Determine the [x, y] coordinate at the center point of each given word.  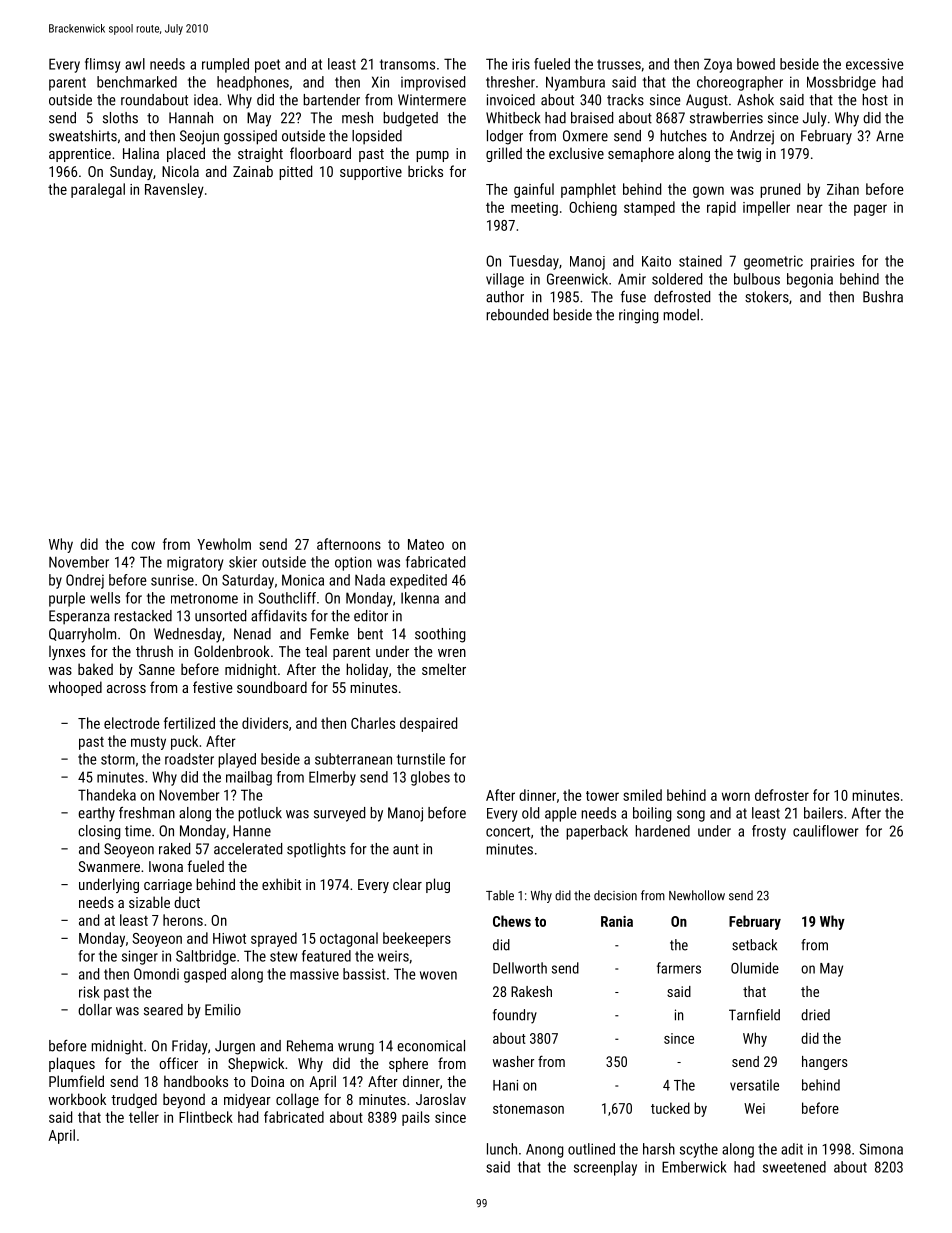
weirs [393, 956]
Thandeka [107, 795]
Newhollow [697, 895]
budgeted [410, 119]
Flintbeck [206, 1117]
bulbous [757, 279]
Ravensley [174, 190]
